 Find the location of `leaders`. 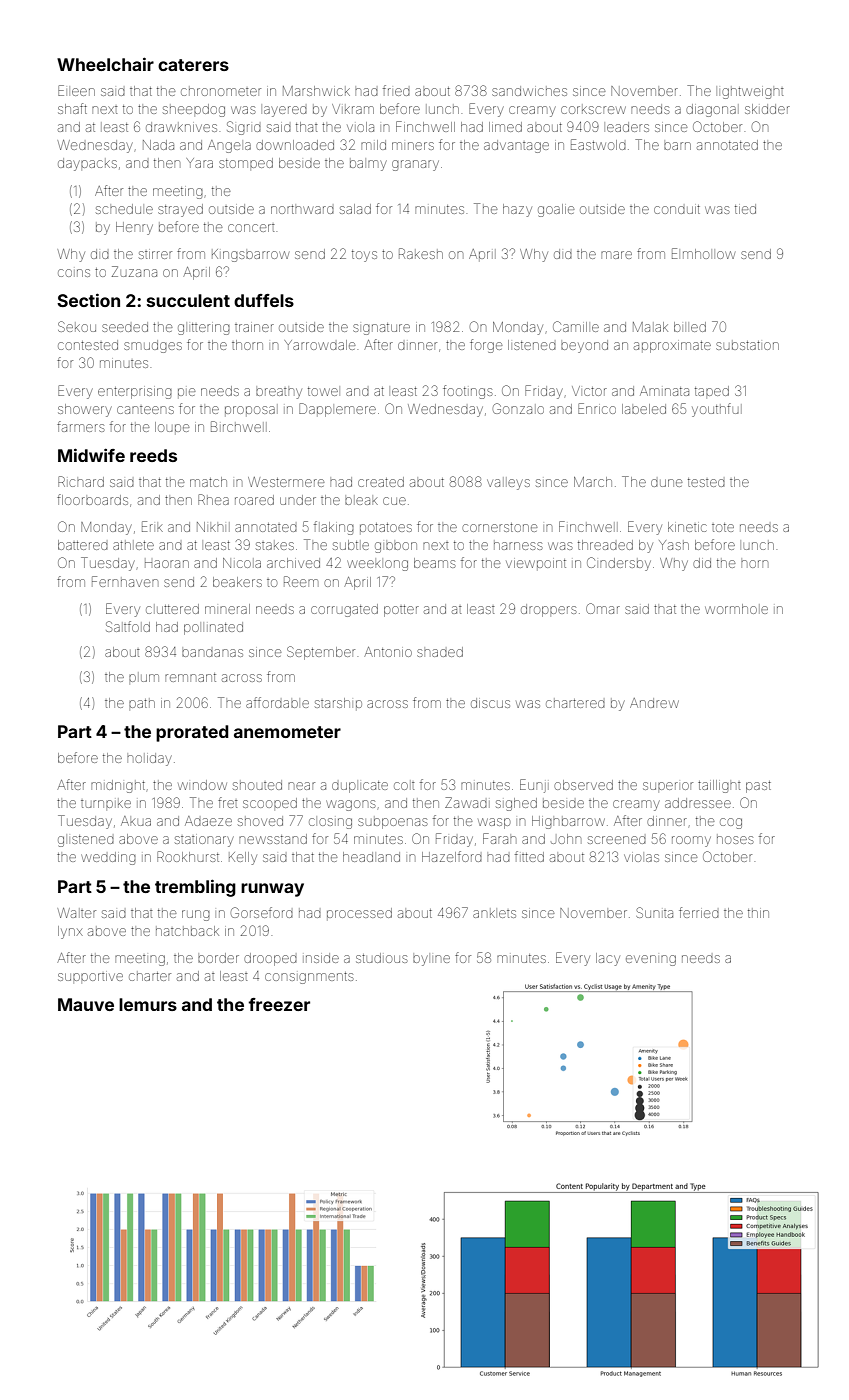

leaders is located at coordinates (628, 127).
